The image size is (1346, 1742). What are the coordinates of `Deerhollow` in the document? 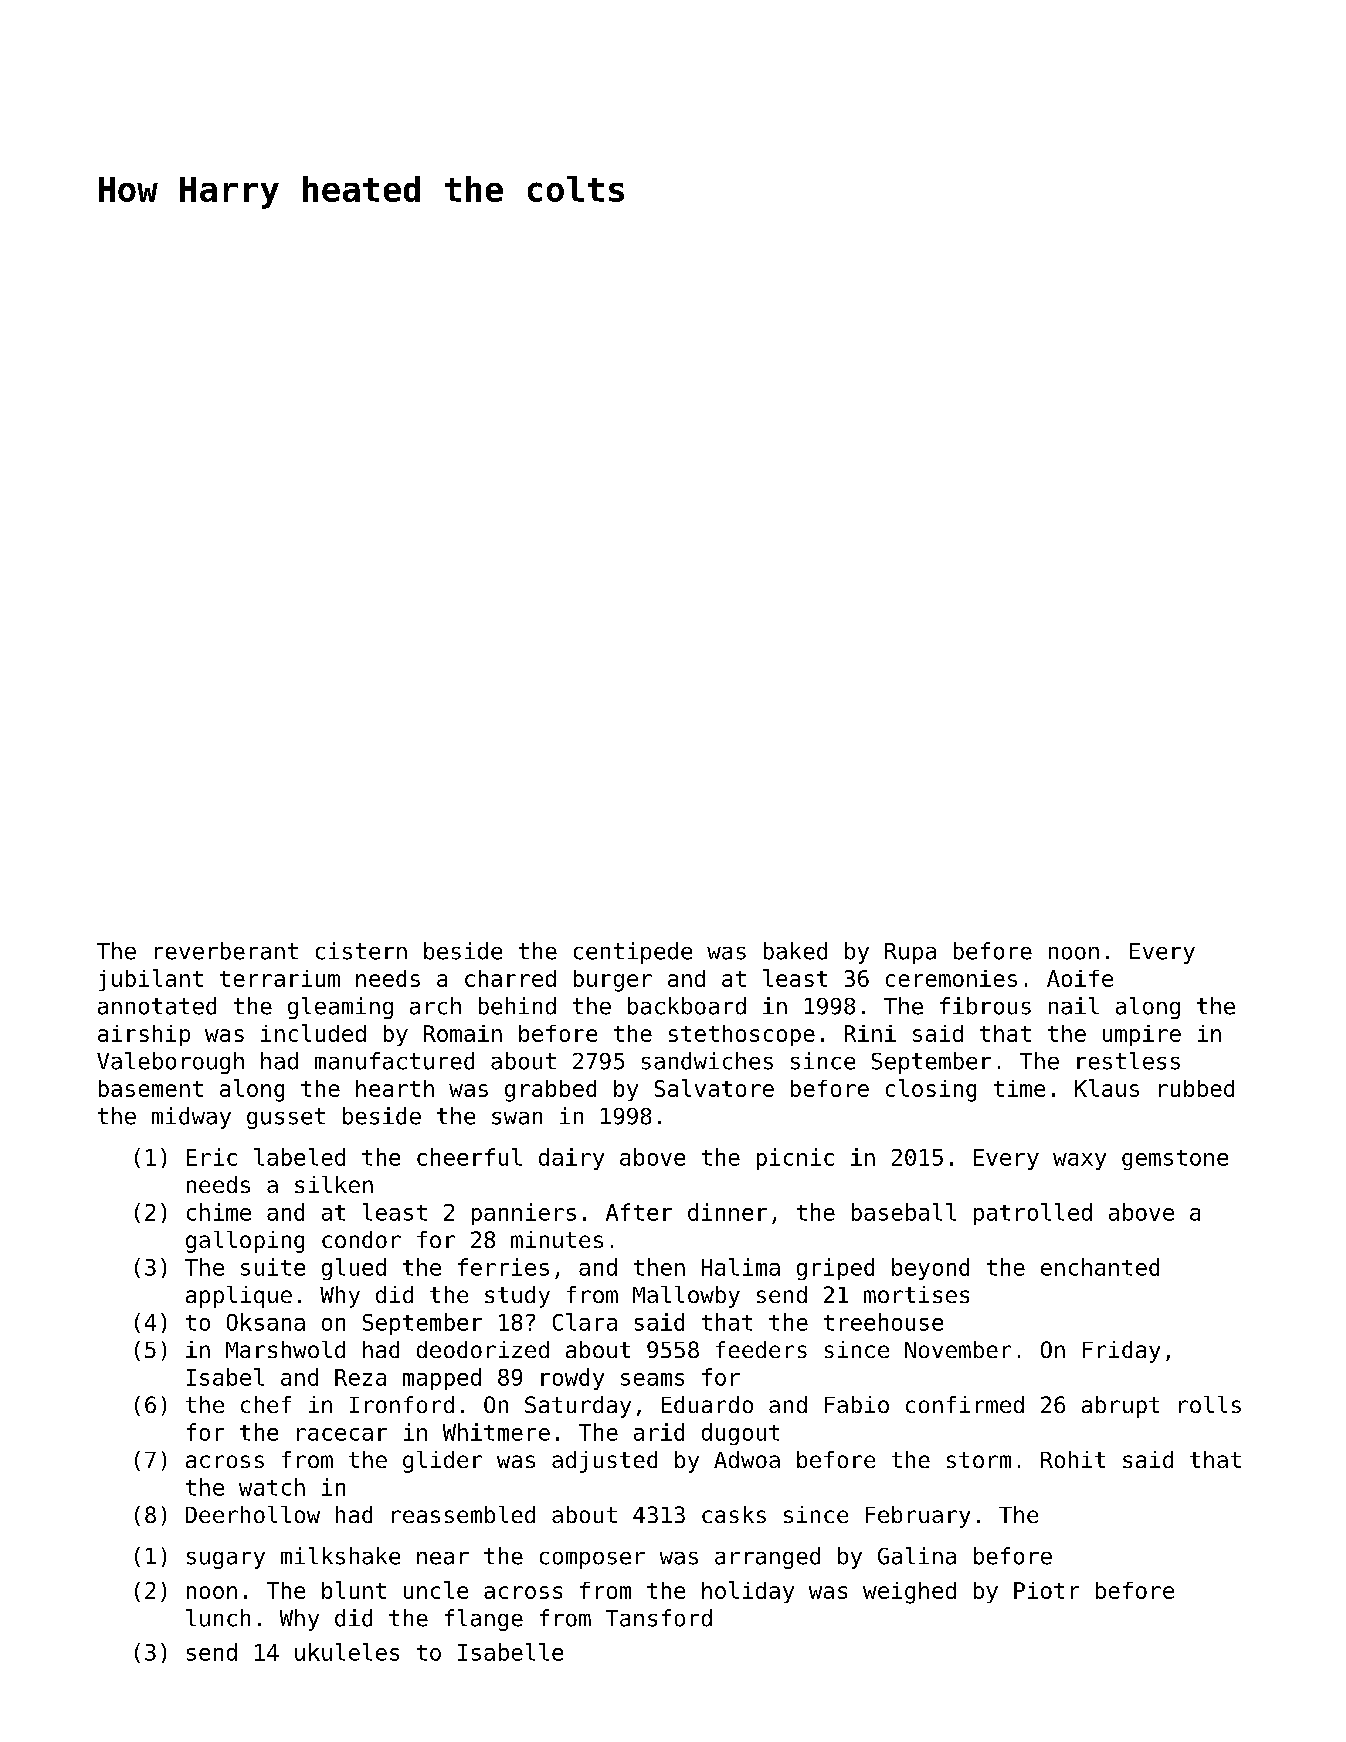 It's located at (253, 1514).
